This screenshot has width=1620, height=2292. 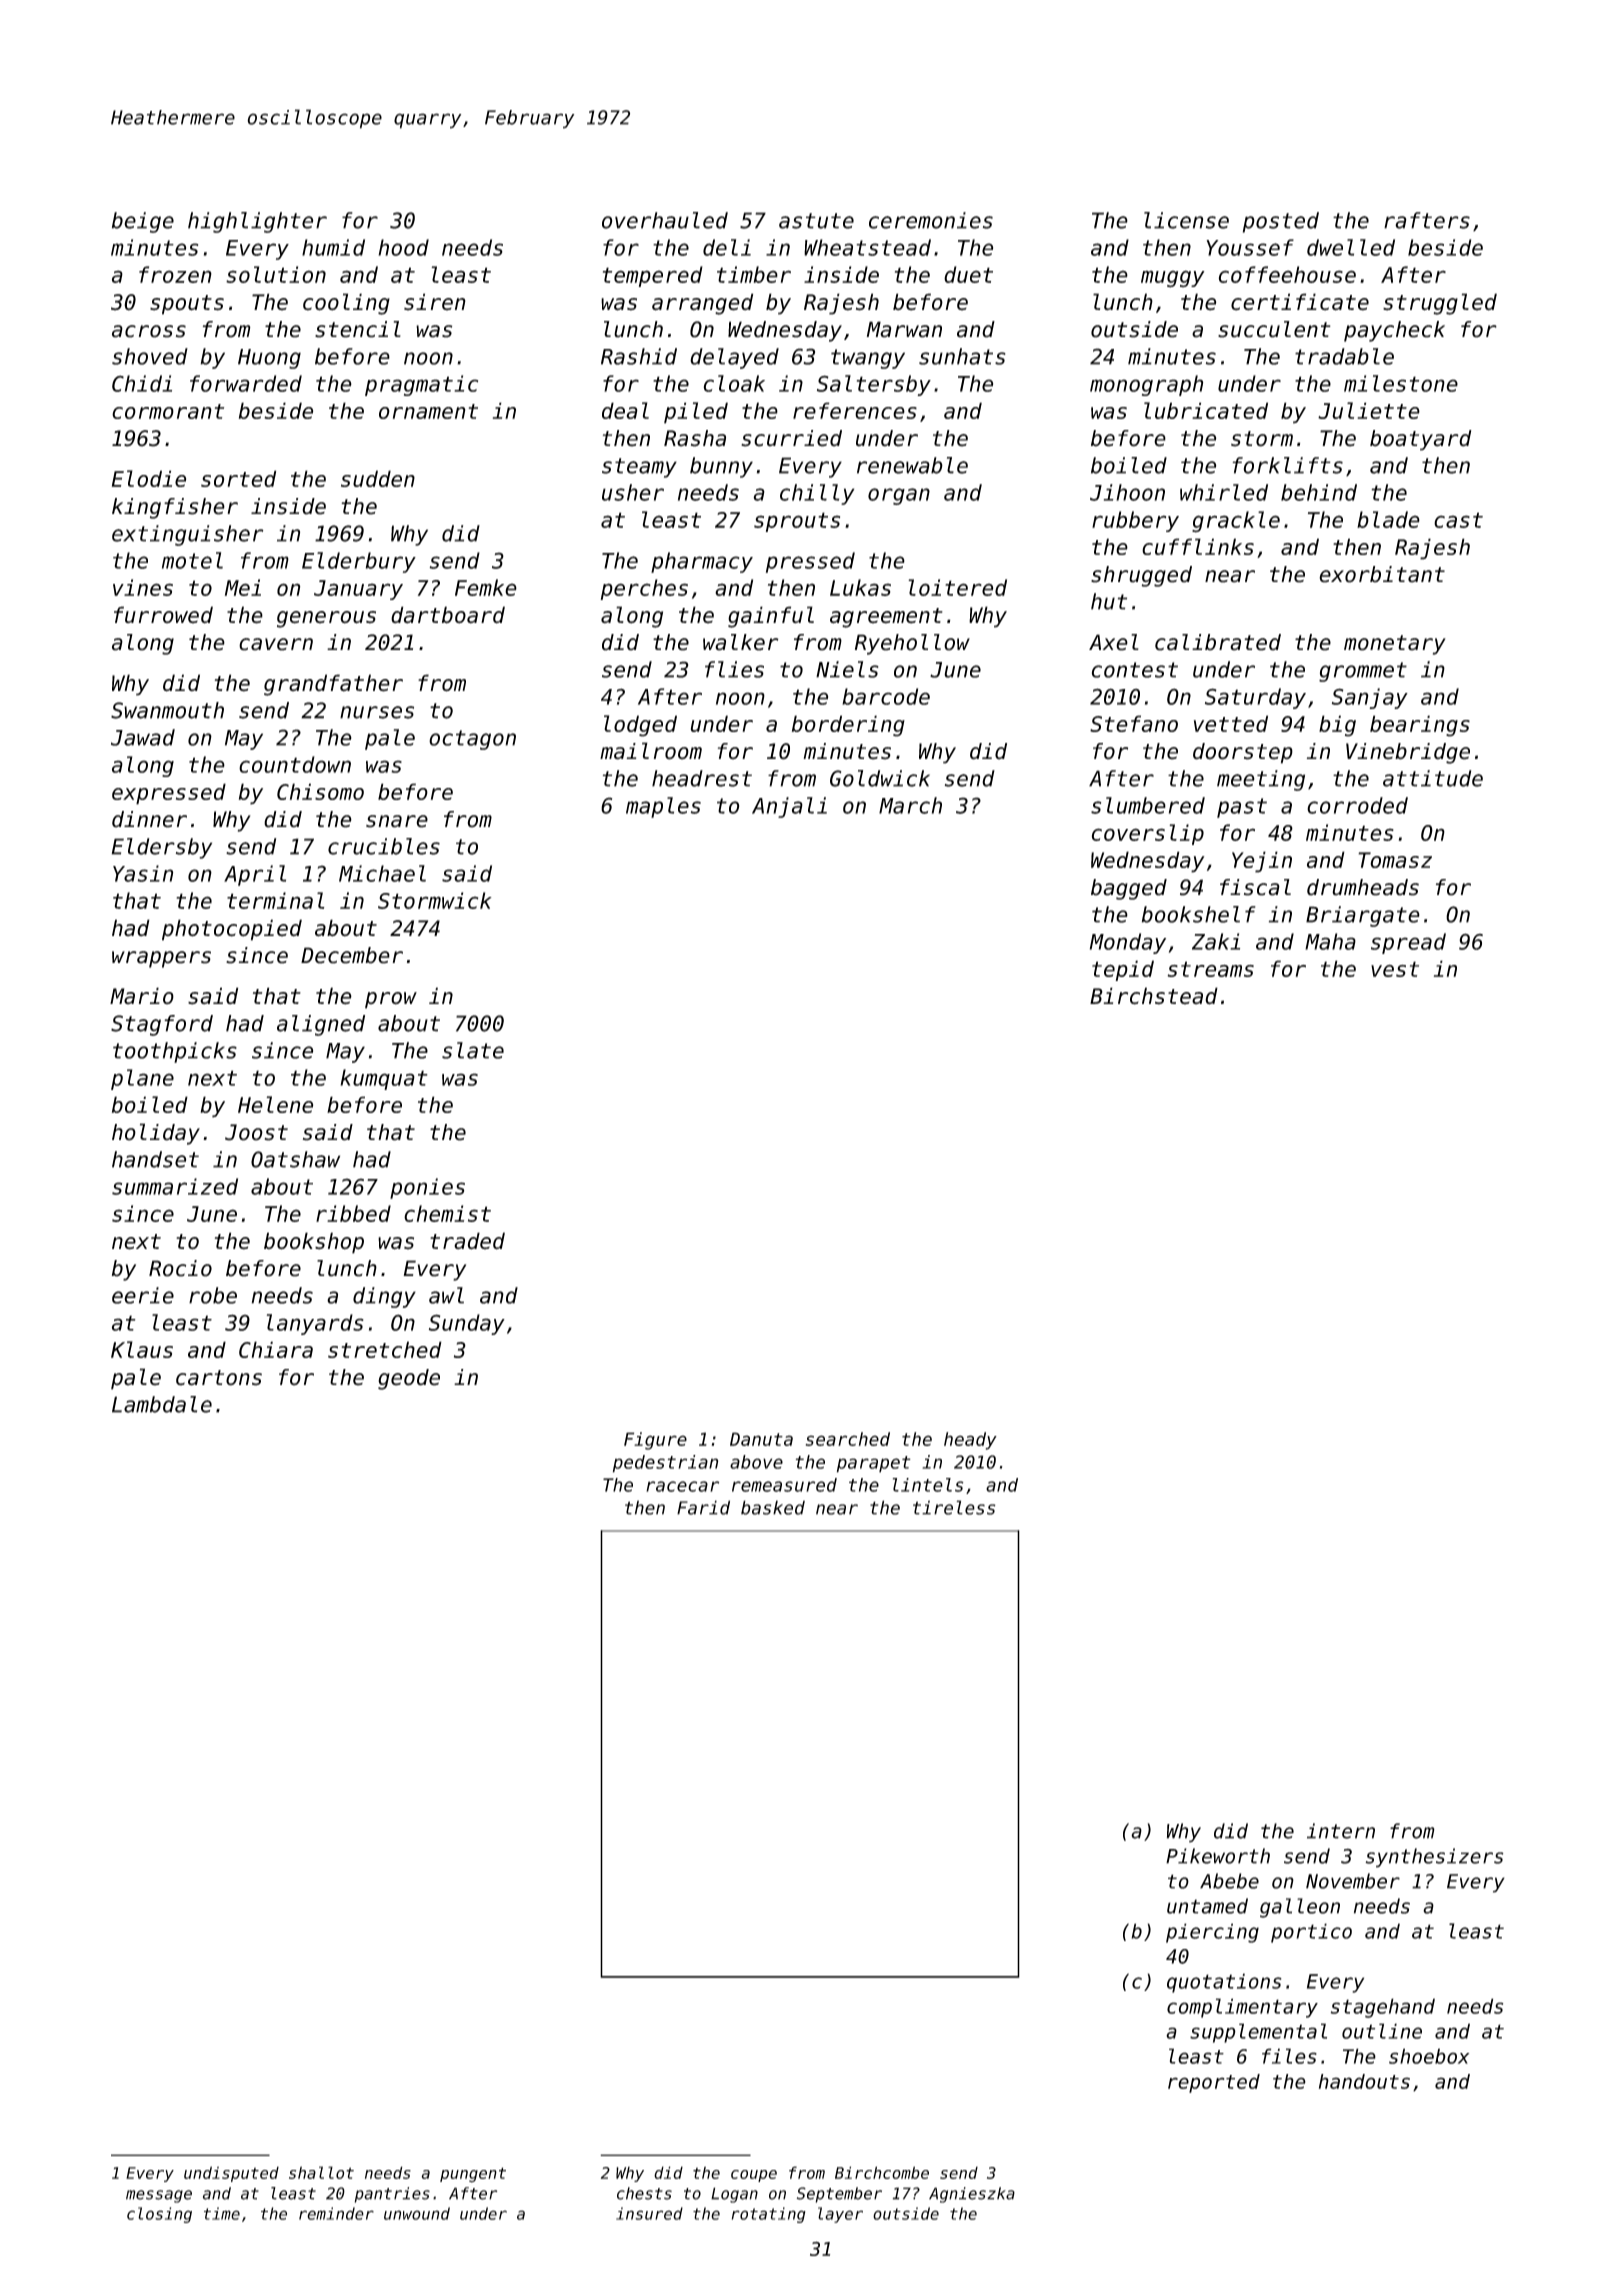 What do you see at coordinates (231, 2174) in the screenshot?
I see `undisputed` at bounding box center [231, 2174].
